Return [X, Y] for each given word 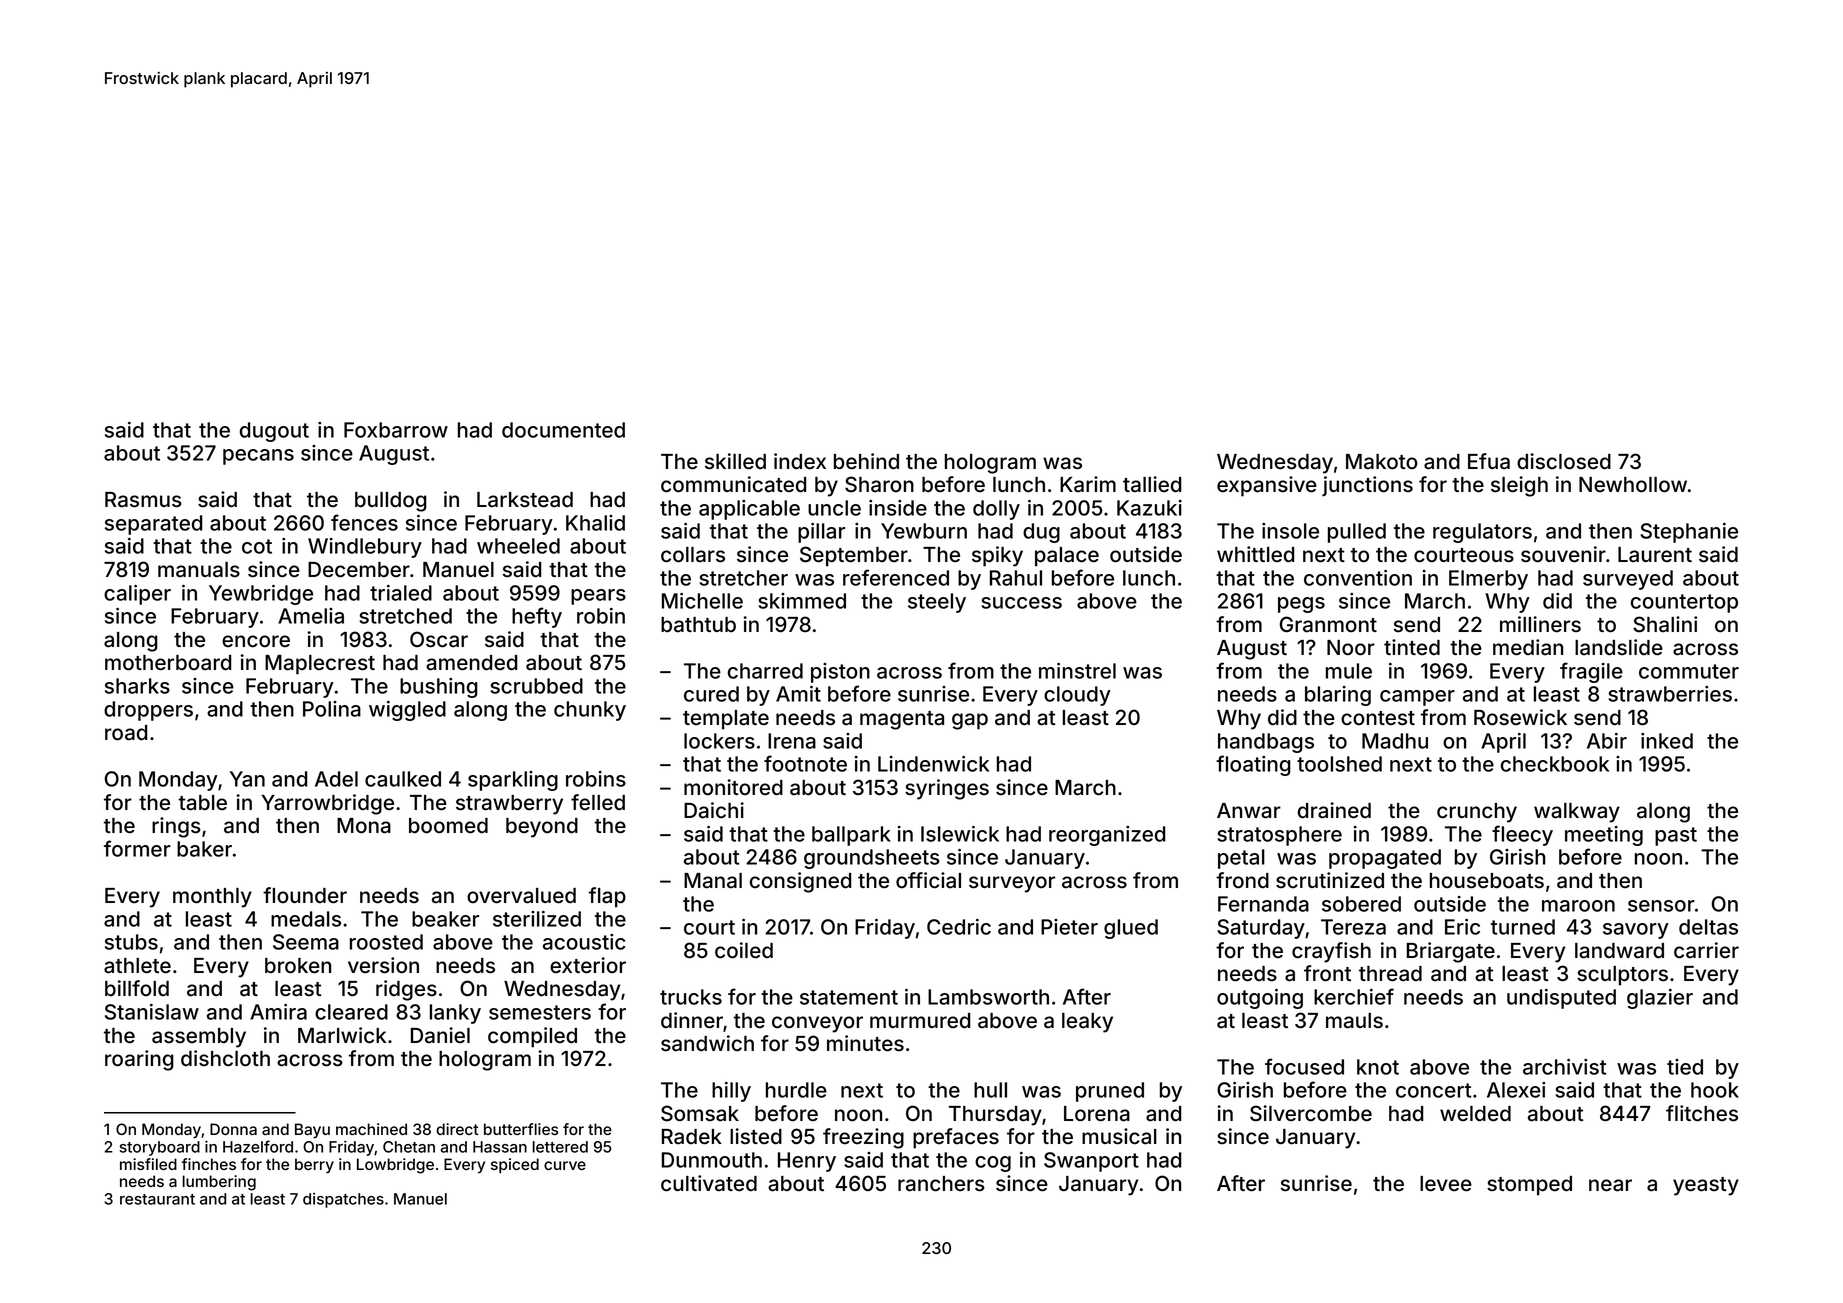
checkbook [1555, 764]
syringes [947, 789]
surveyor [1012, 884]
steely [937, 603]
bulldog [391, 502]
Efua [1489, 461]
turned [1523, 927]
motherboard [168, 663]
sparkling [513, 781]
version [383, 965]
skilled [735, 461]
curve [565, 1165]
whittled [1255, 554]
